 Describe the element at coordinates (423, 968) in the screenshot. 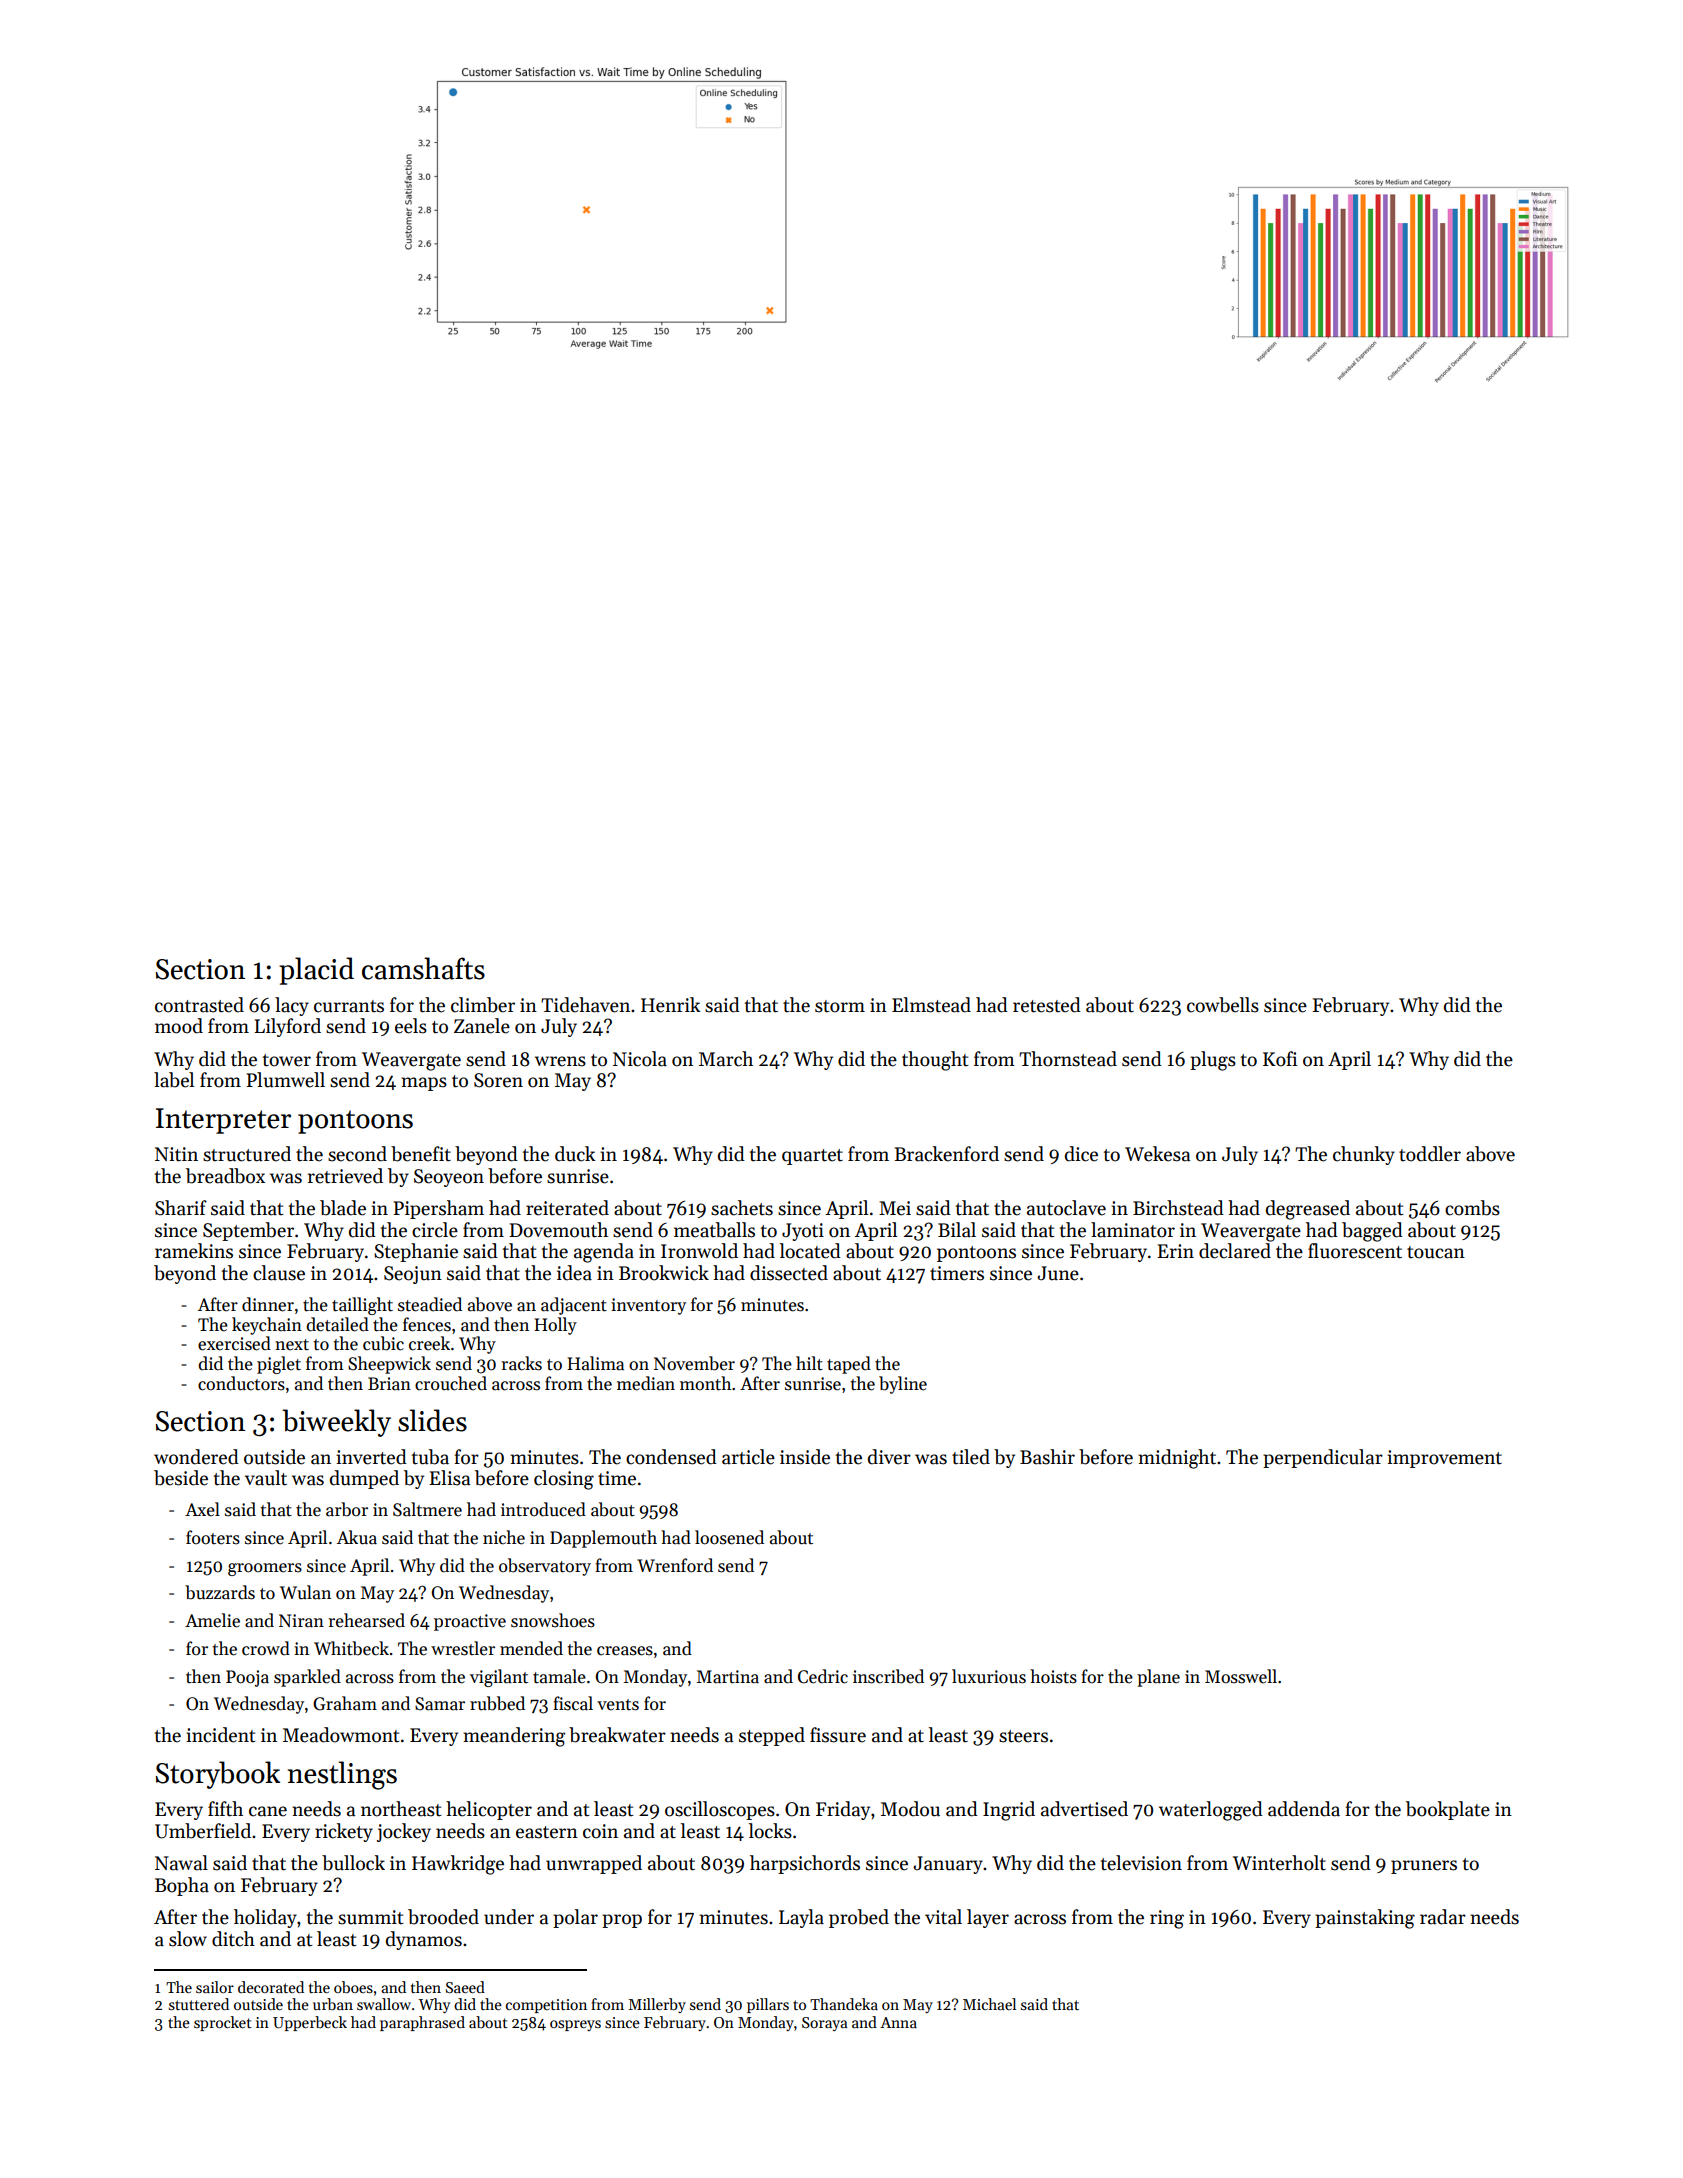

I see `camshafts` at that location.
